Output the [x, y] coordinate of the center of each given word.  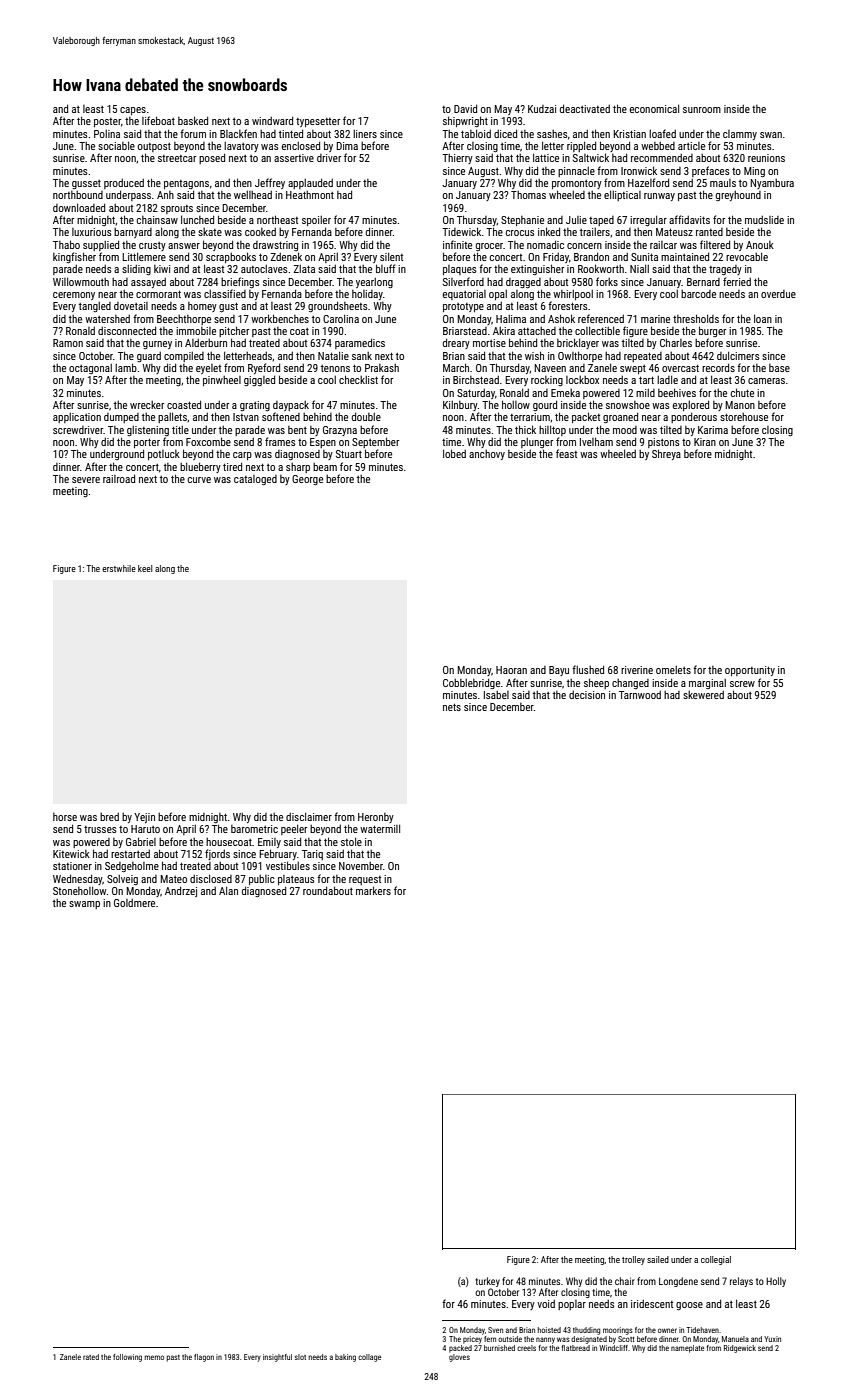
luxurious [92, 232]
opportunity [750, 671]
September [375, 442]
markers [373, 890]
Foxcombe [208, 441]
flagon [204, 1358]
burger [712, 331]
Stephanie [522, 221]
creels [526, 1348]
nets [452, 707]
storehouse [744, 417]
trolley [633, 1260]
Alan [228, 890]
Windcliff [613, 1348]
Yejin [144, 818]
